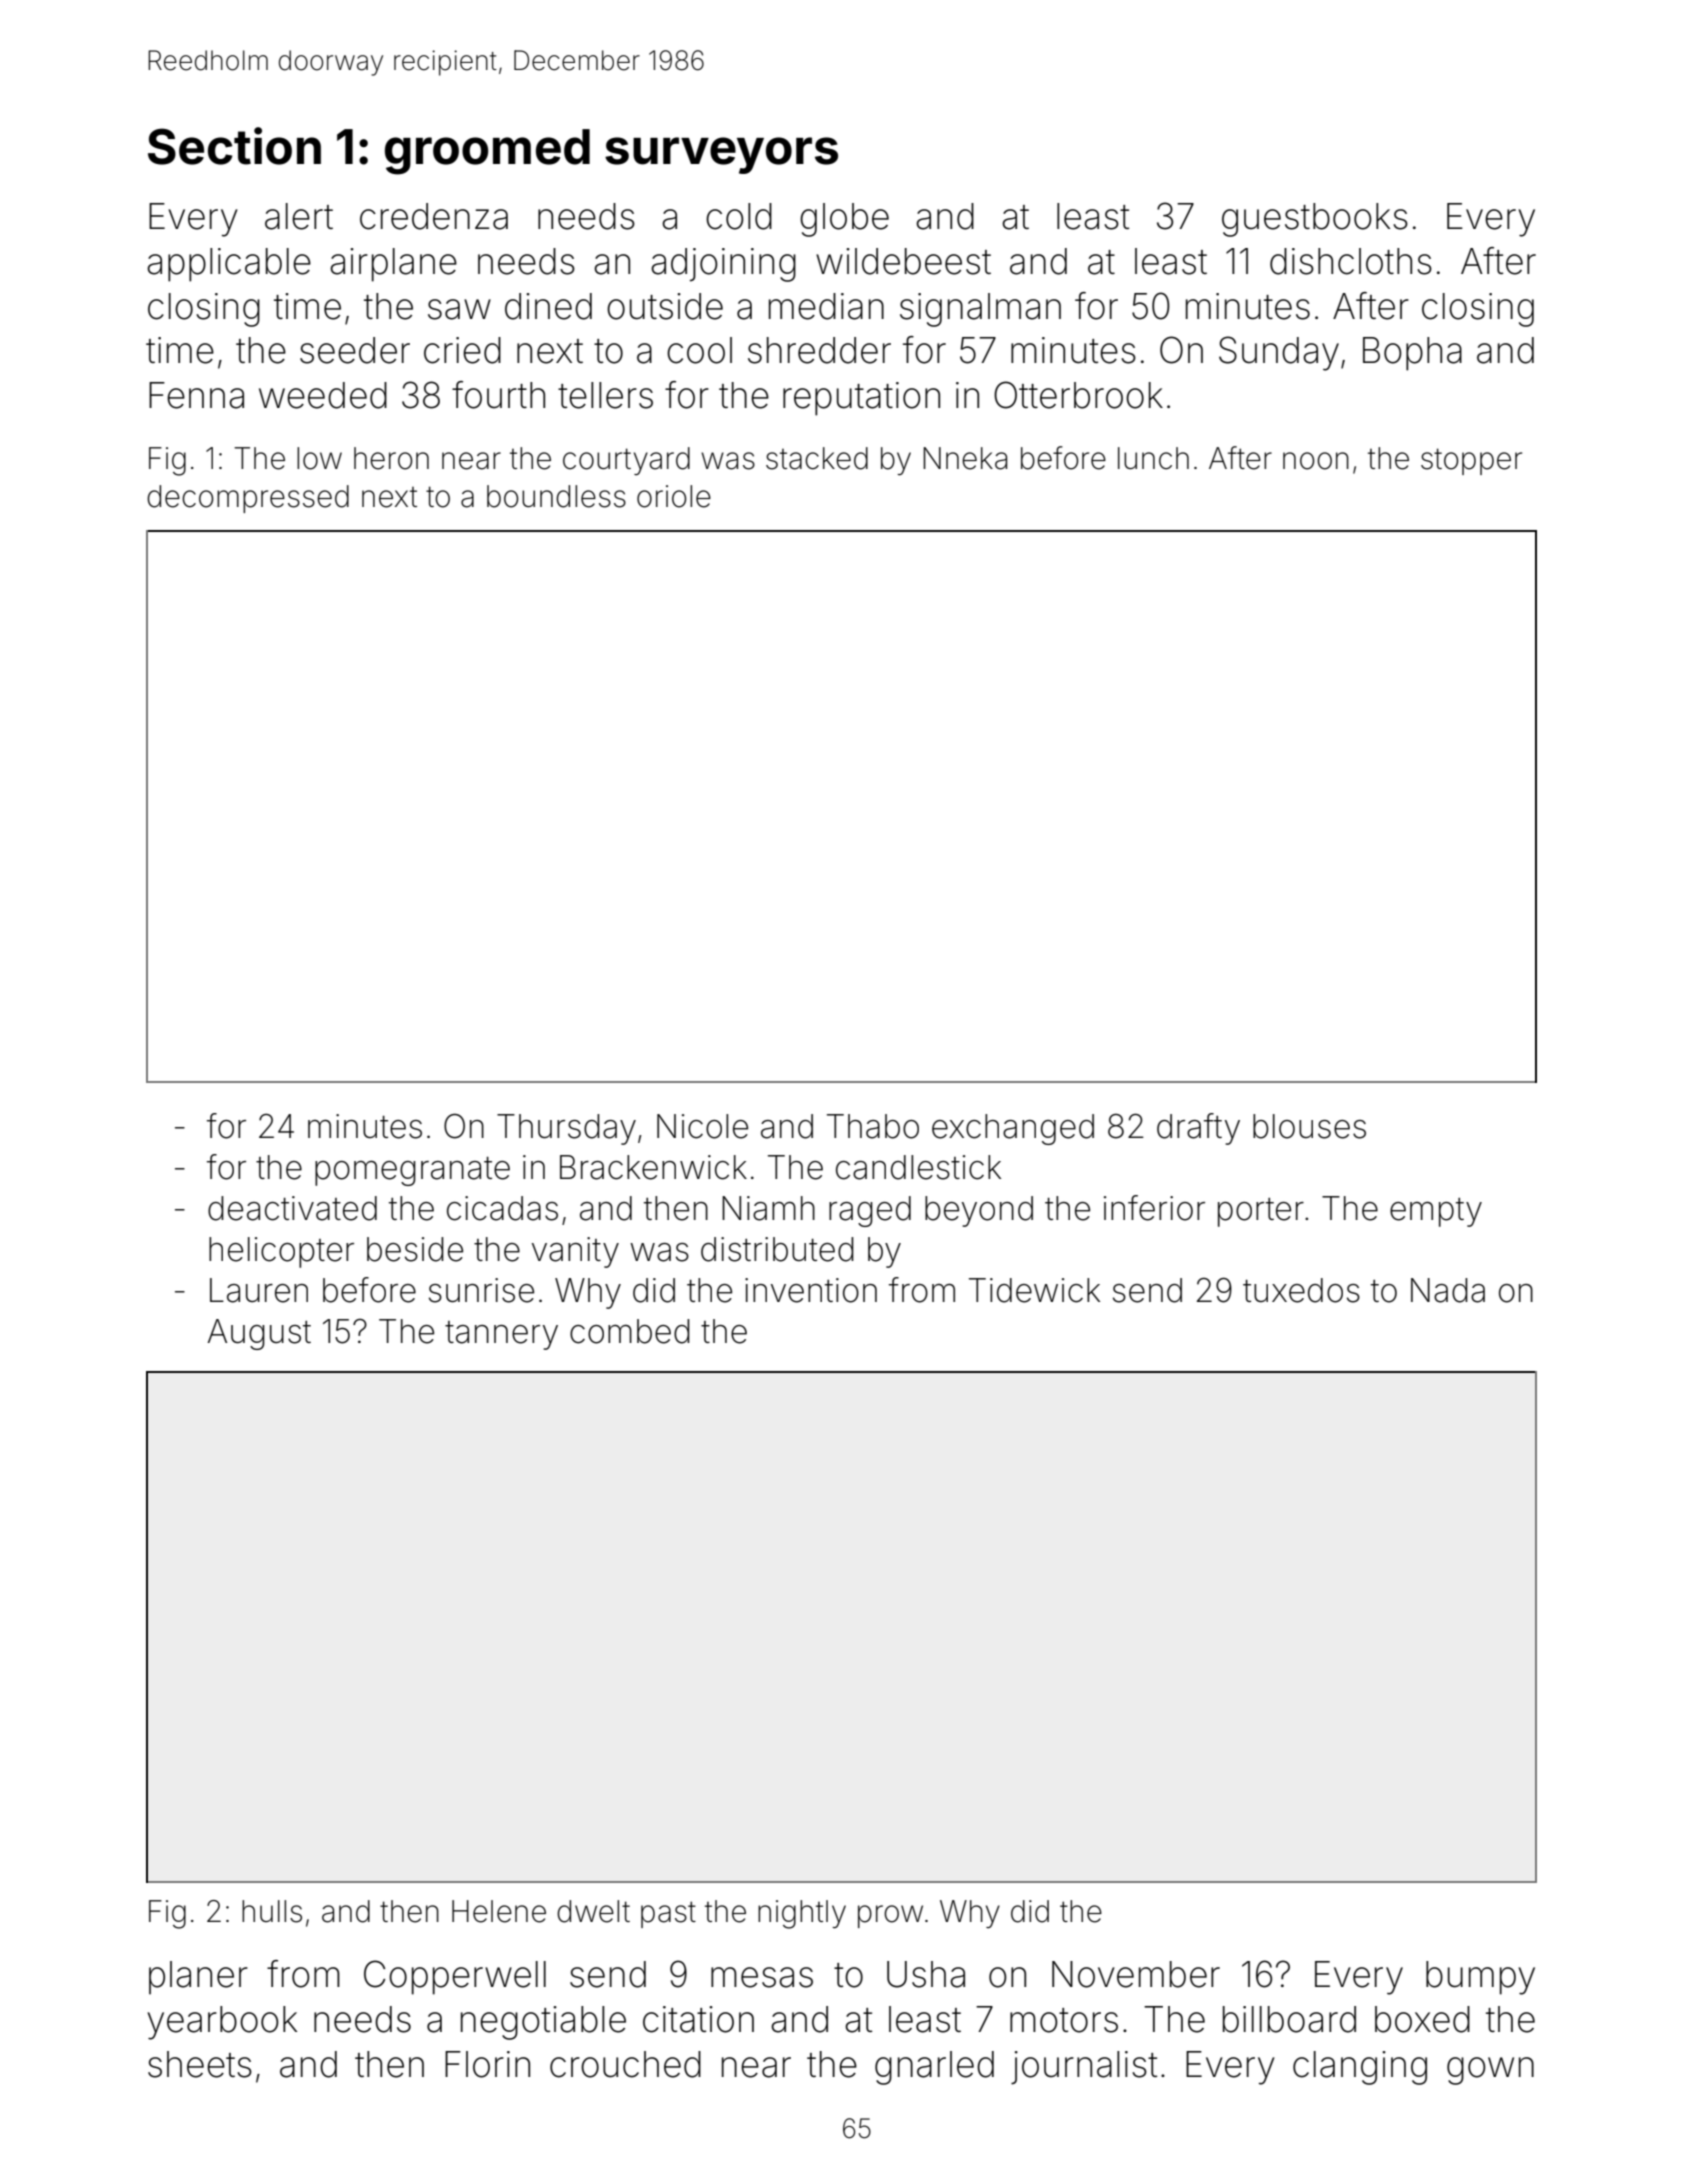 This screenshot has width=1683, height=2178. I want to click on guestbooks, so click(1315, 220).
